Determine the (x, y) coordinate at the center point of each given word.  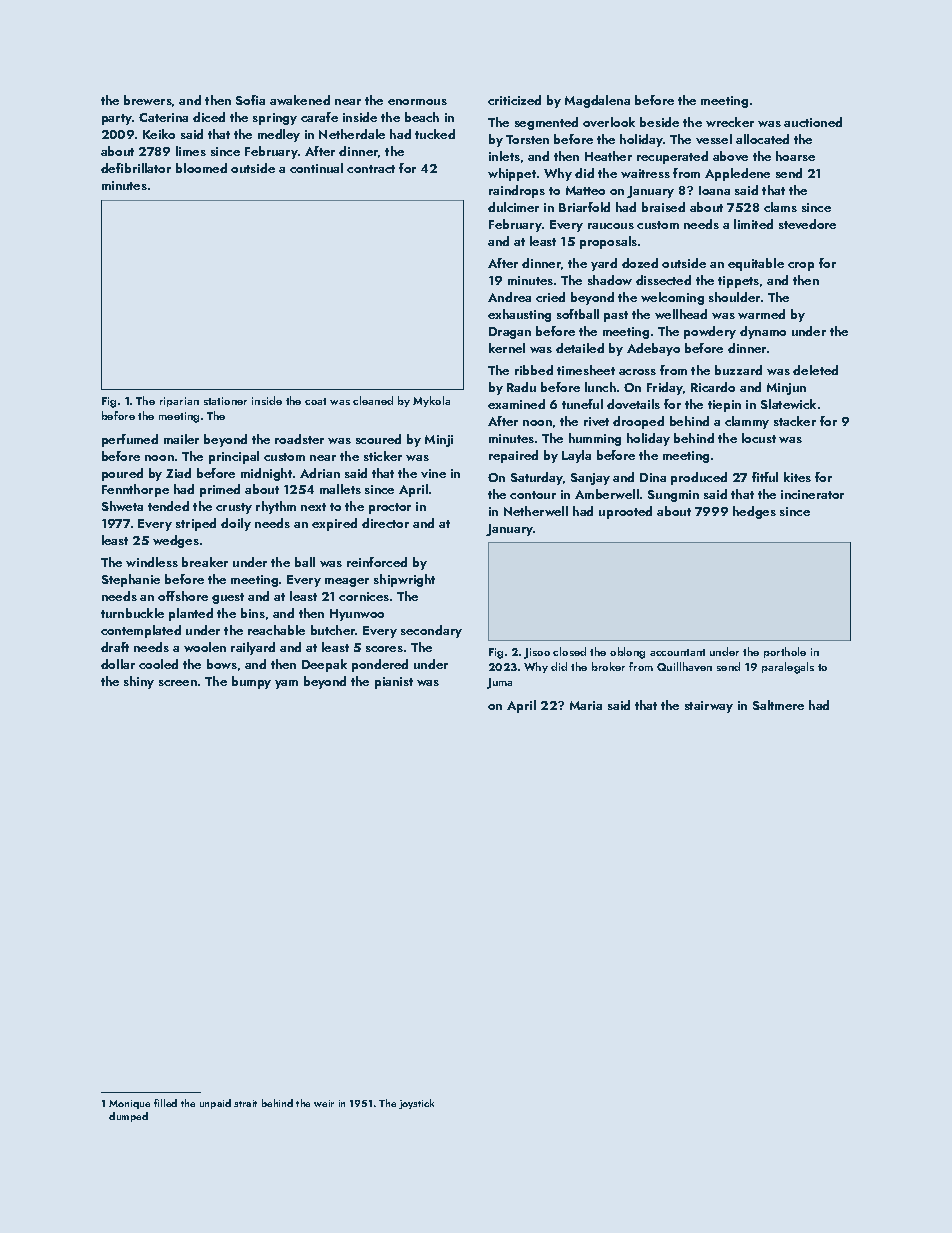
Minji (439, 441)
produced (699, 478)
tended (168, 506)
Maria (586, 705)
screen (178, 683)
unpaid (215, 1104)
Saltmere (778, 705)
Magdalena (597, 101)
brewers (148, 100)
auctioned (813, 122)
